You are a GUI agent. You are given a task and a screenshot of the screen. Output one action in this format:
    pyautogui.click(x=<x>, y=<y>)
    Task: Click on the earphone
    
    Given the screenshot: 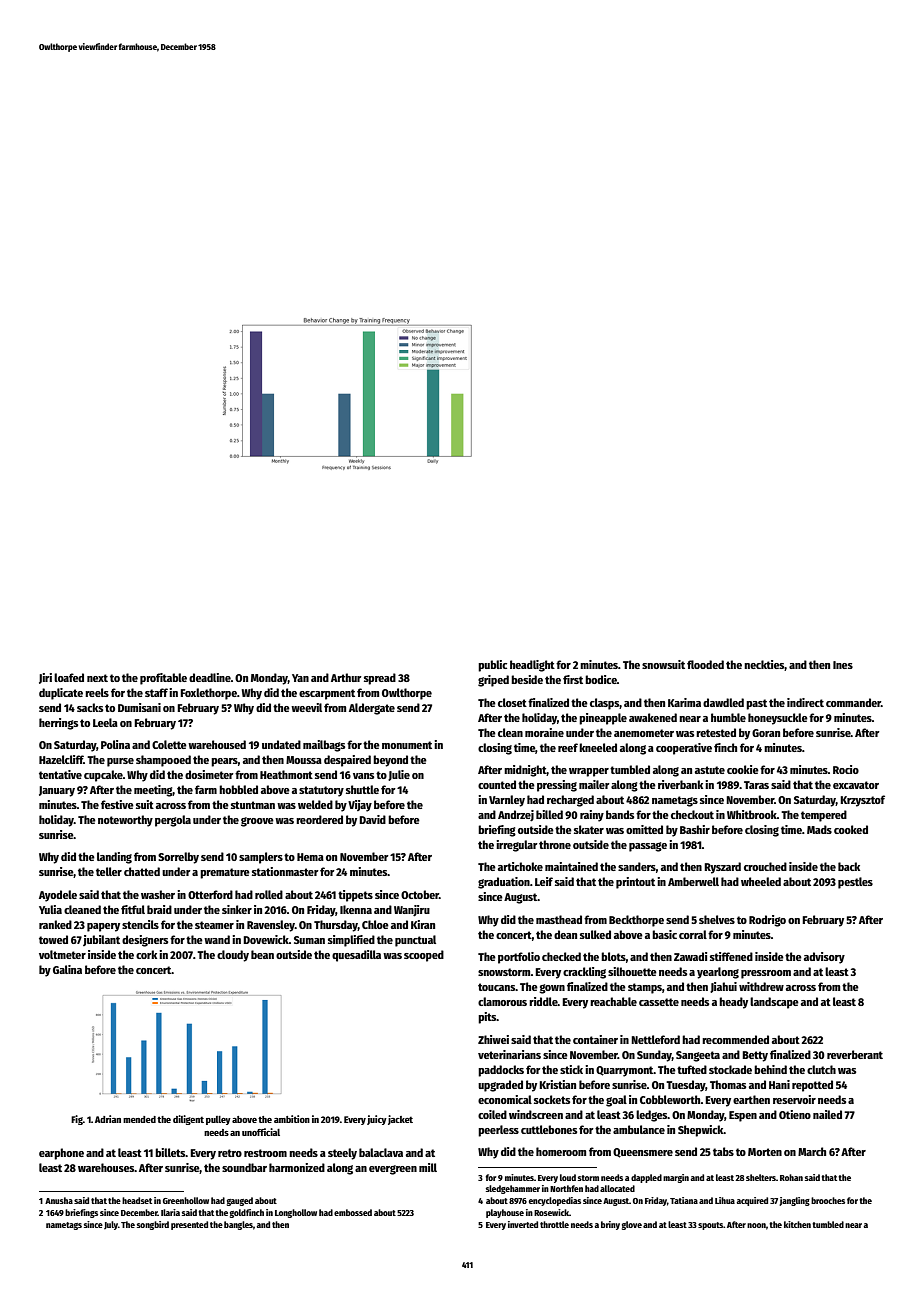 What is the action you would take?
    pyautogui.click(x=61, y=1154)
